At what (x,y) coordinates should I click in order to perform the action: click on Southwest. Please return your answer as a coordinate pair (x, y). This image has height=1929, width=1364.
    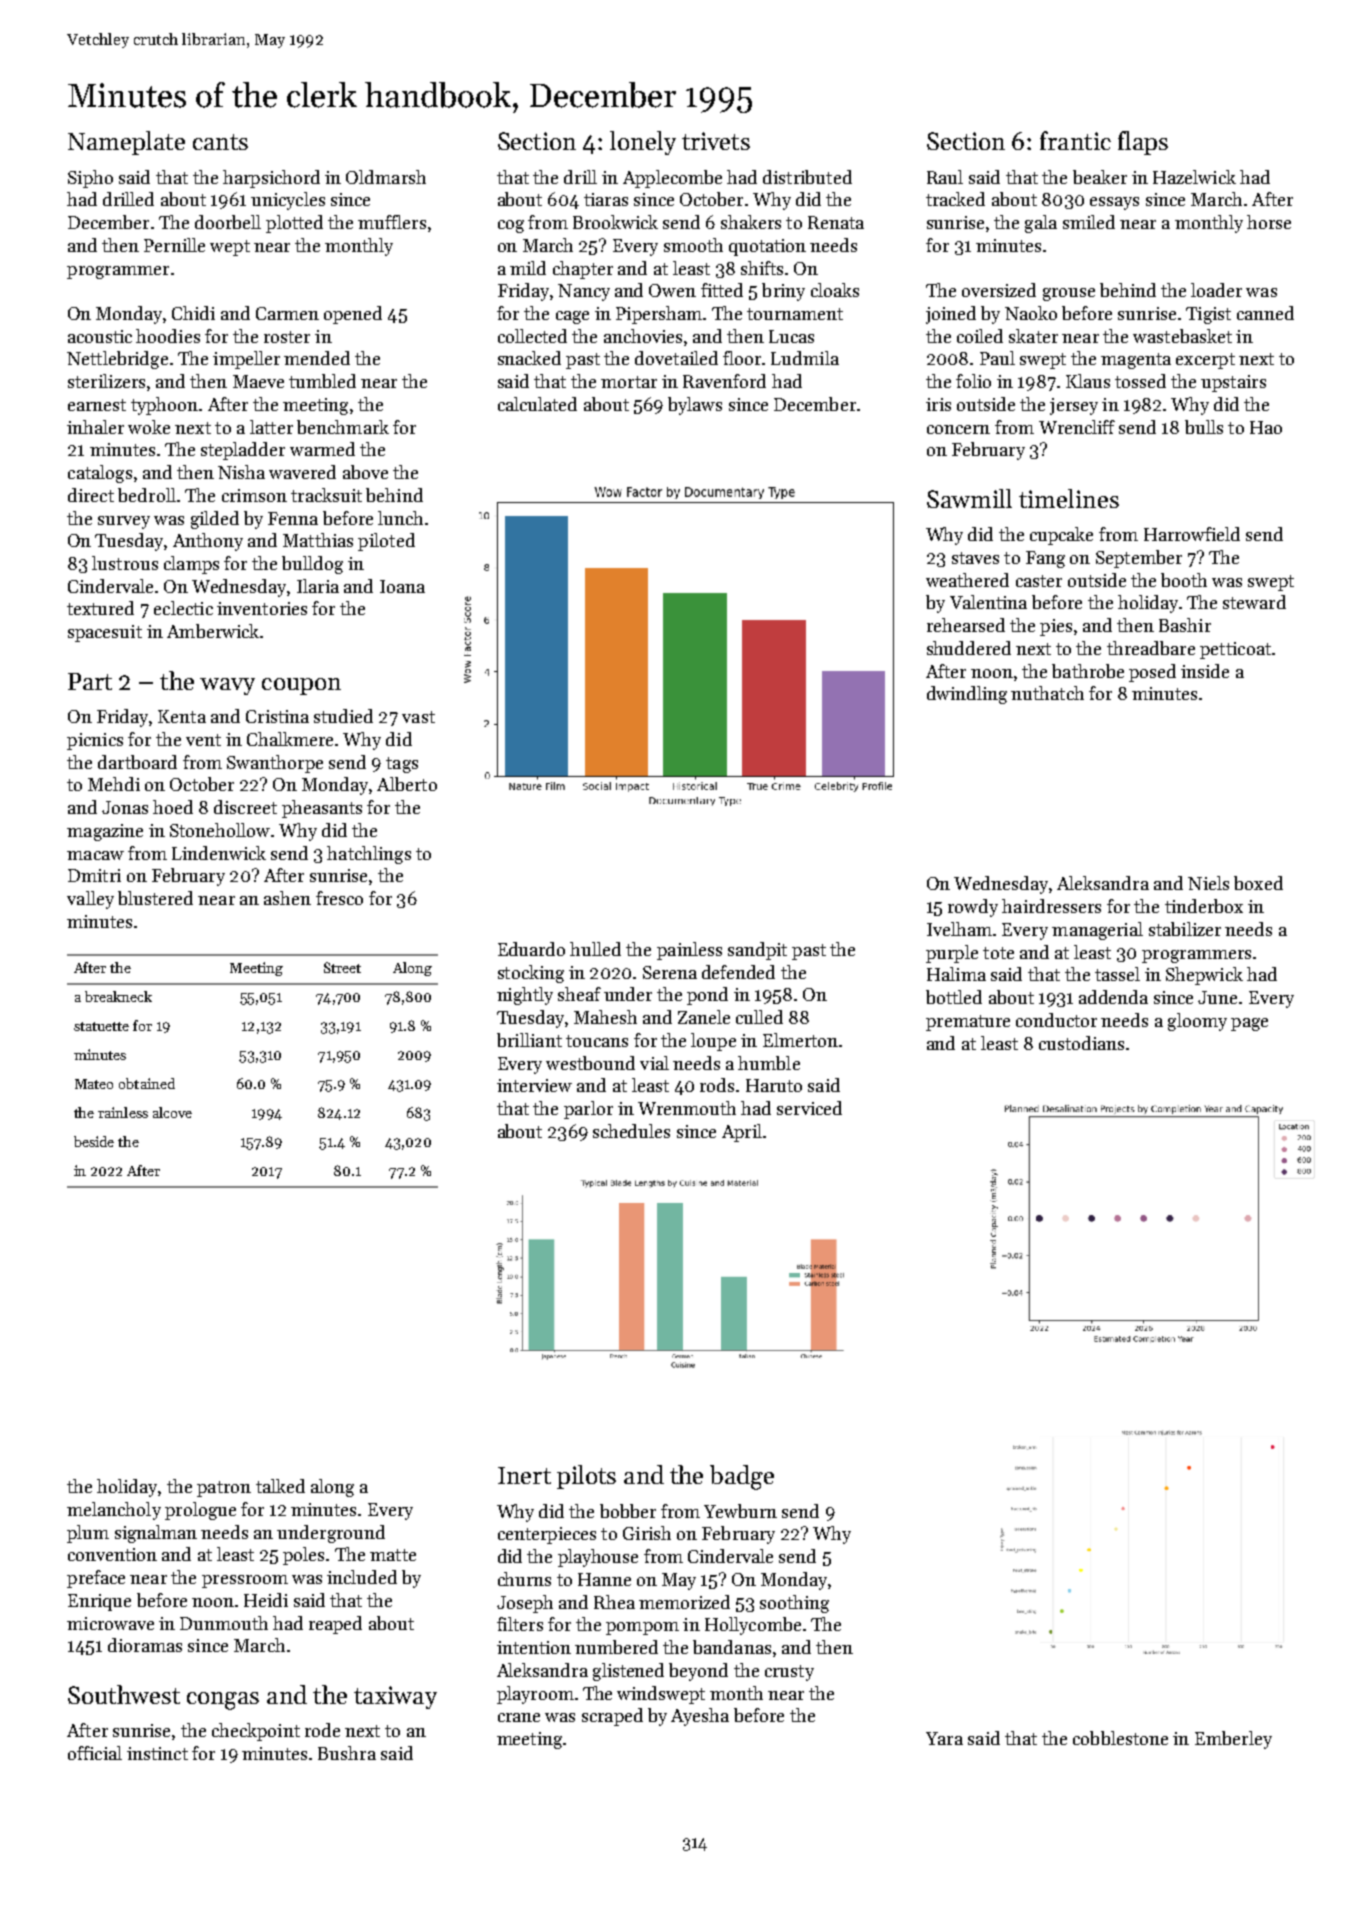
    Looking at the image, I should click on (124, 1694).
